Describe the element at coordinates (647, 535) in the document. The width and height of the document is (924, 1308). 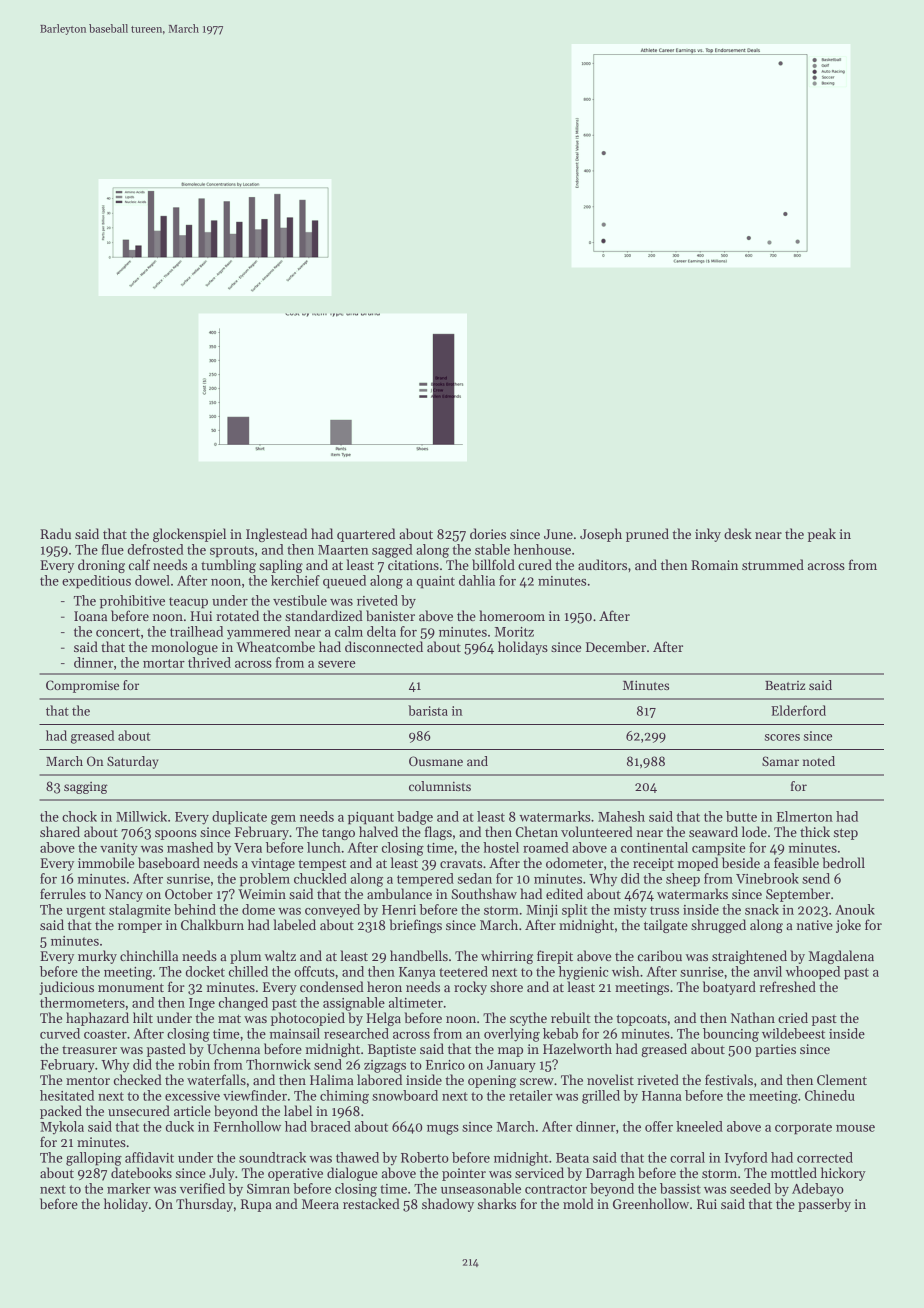
I see `pruned` at that location.
